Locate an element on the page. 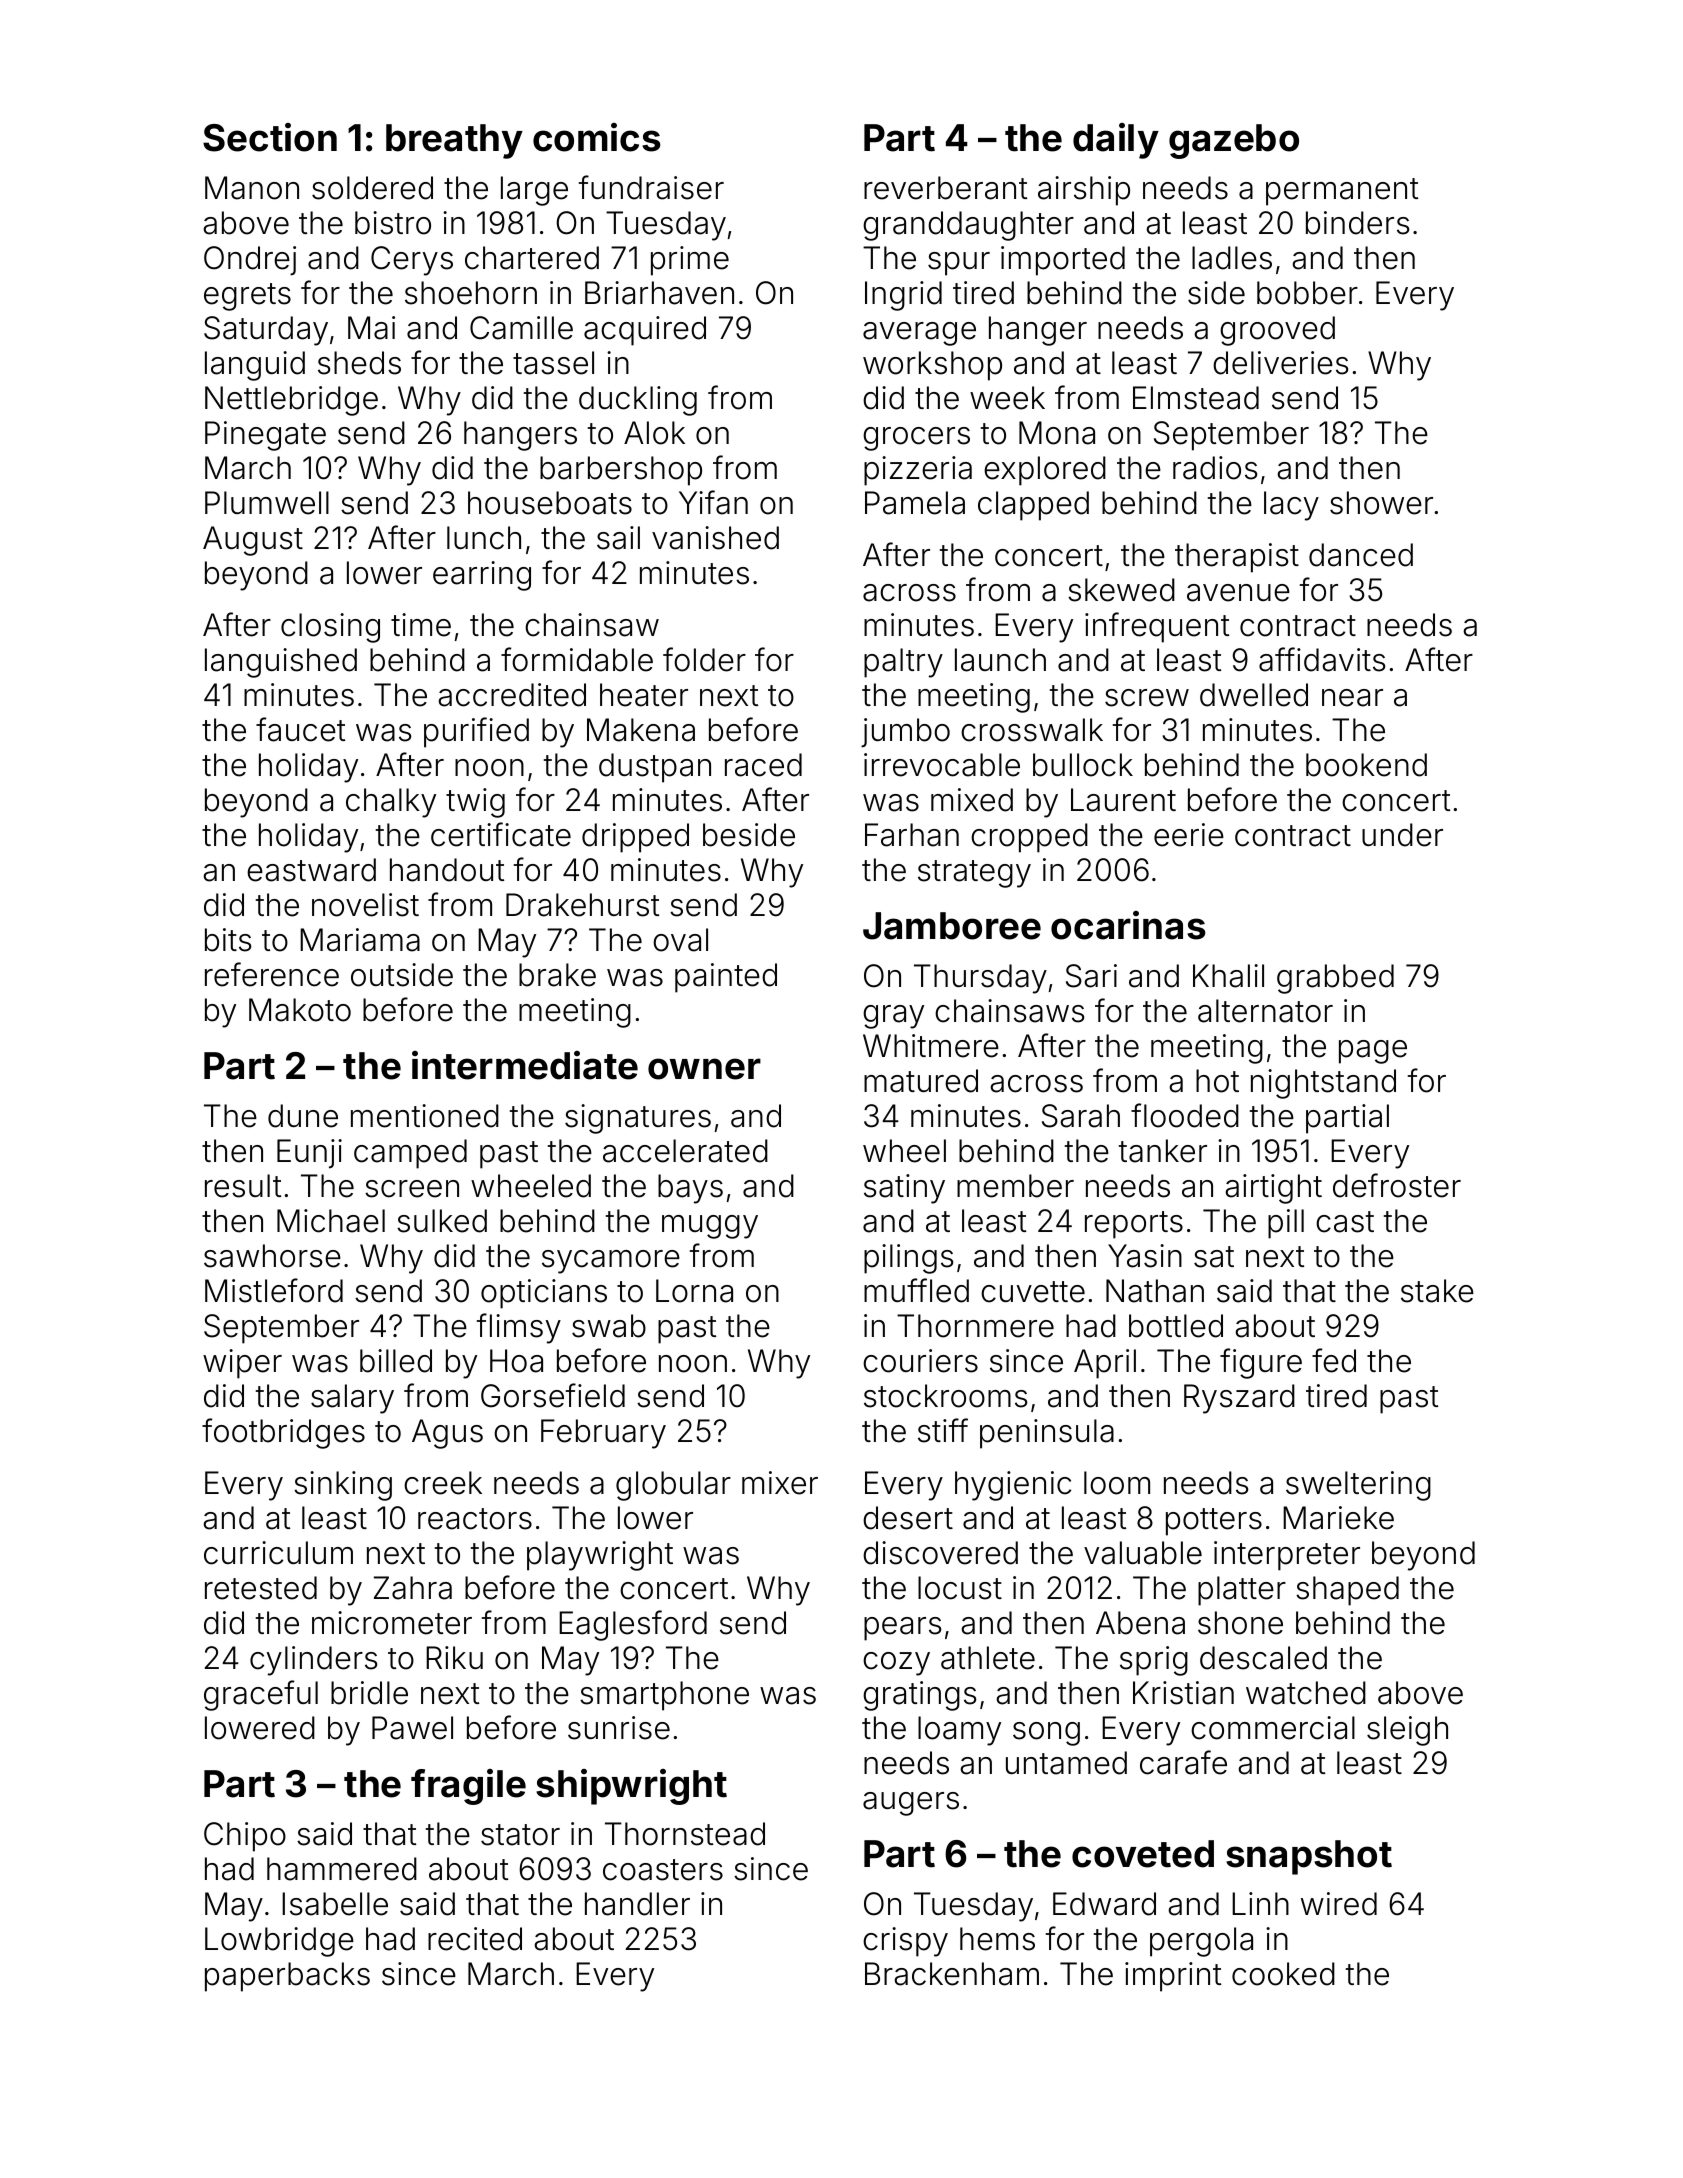 Image resolution: width=1683 pixels, height=2178 pixels. sawhorse is located at coordinates (272, 1256).
